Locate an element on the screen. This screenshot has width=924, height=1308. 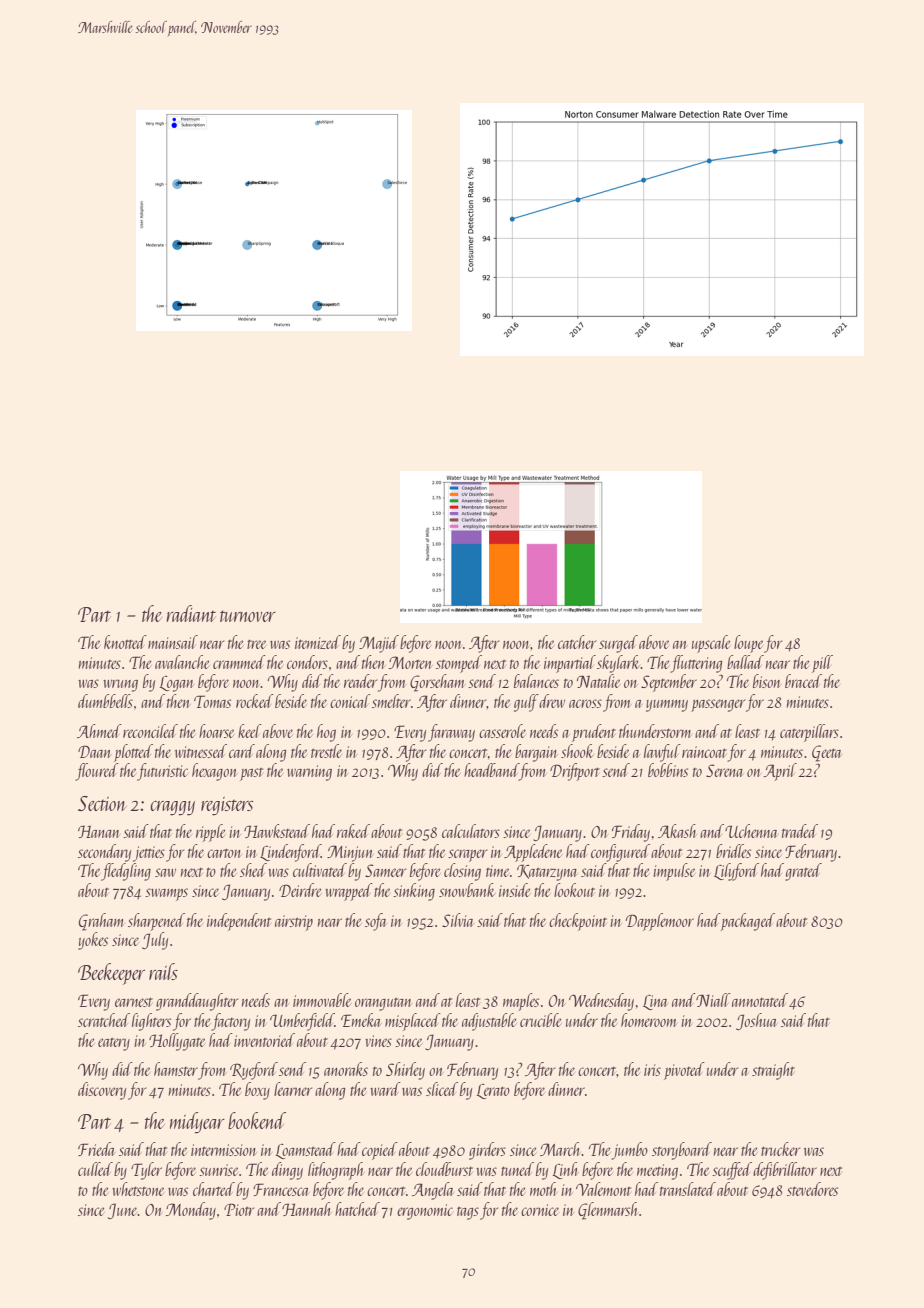
impulse is located at coordinates (674, 872).
